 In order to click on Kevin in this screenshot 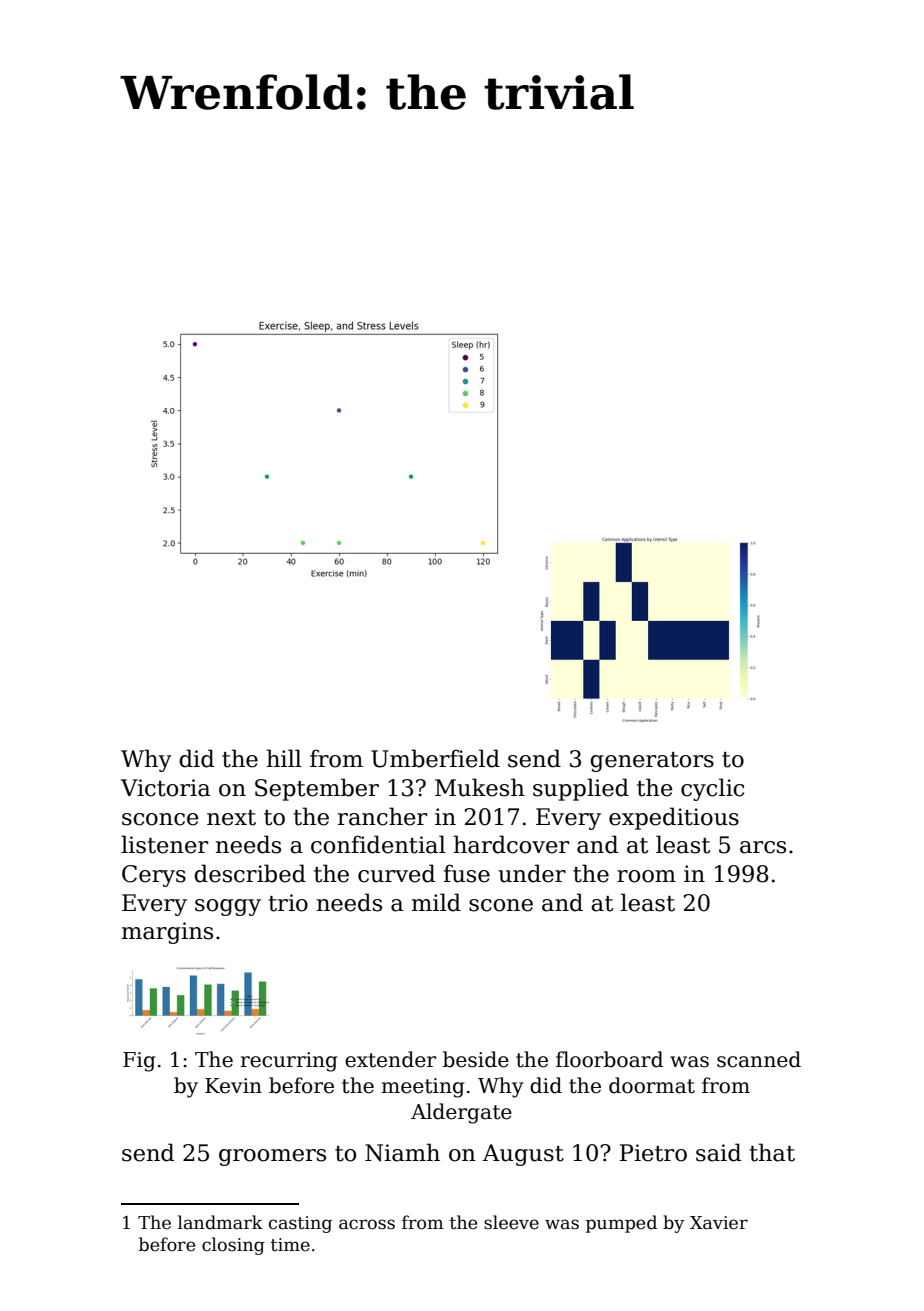, I will do `click(233, 1086)`.
